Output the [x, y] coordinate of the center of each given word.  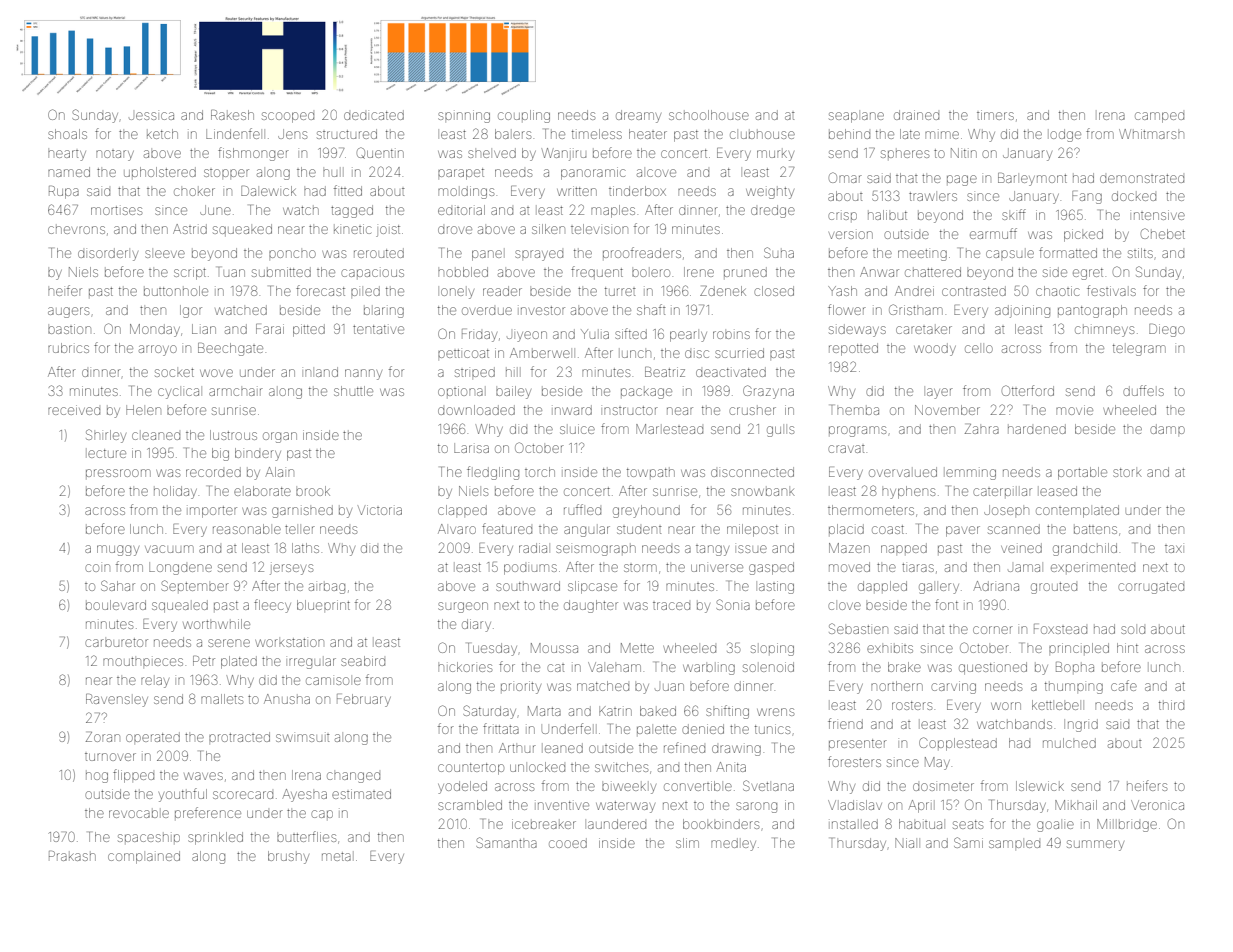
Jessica [151, 116]
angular [587, 531]
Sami [968, 842]
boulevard [116, 605]
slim [687, 843]
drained [916, 115]
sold [1133, 630]
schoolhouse [709, 115]
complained [144, 857]
